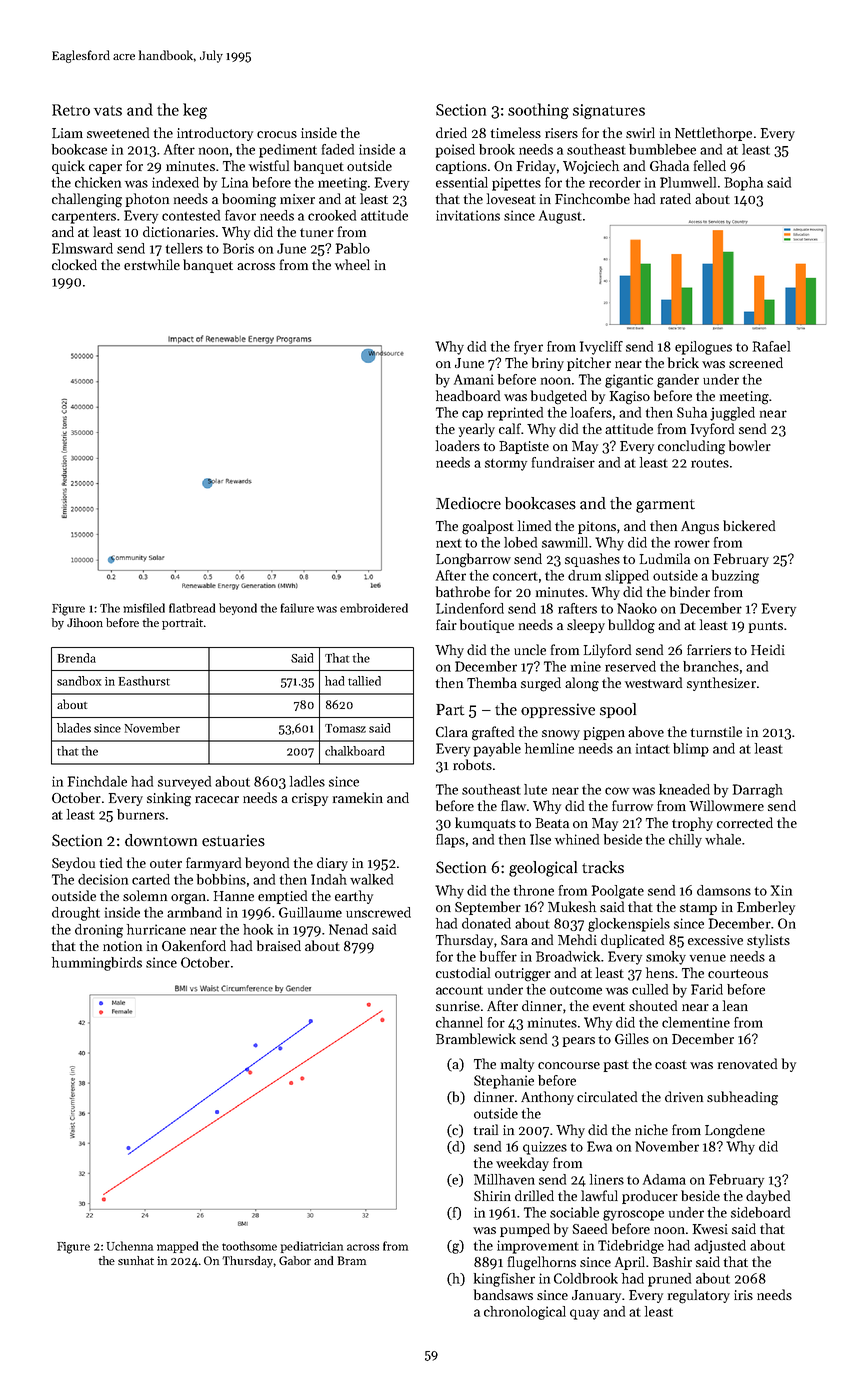 The height and width of the screenshot is (1400, 849). What do you see at coordinates (338, 149) in the screenshot?
I see `faded` at bounding box center [338, 149].
